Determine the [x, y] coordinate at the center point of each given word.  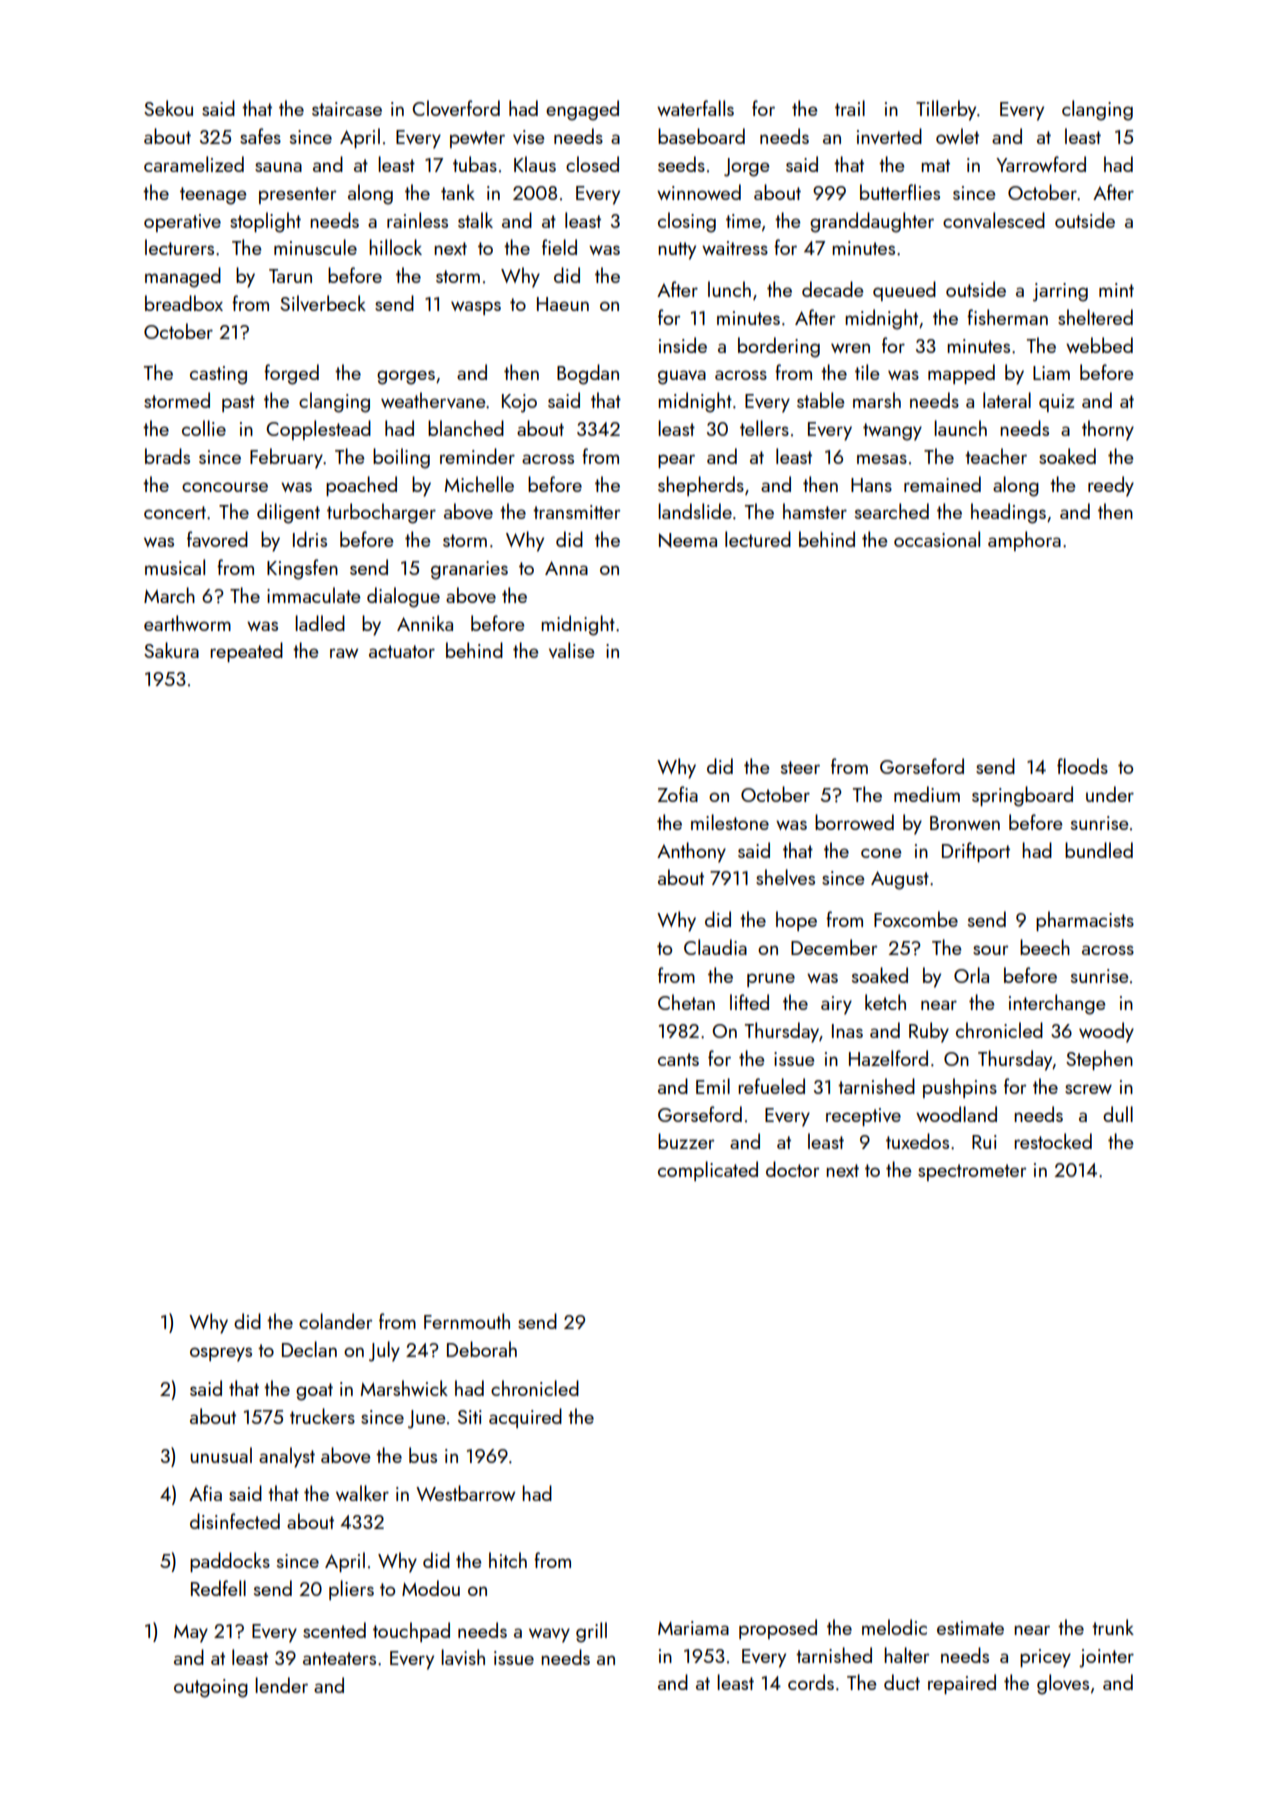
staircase [347, 109]
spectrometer [972, 1172]
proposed [778, 1629]
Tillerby [946, 110]
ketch [885, 1002]
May [191, 1633]
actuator [402, 651]
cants [678, 1059]
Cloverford [456, 108]
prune [771, 980]
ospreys [221, 1354]
